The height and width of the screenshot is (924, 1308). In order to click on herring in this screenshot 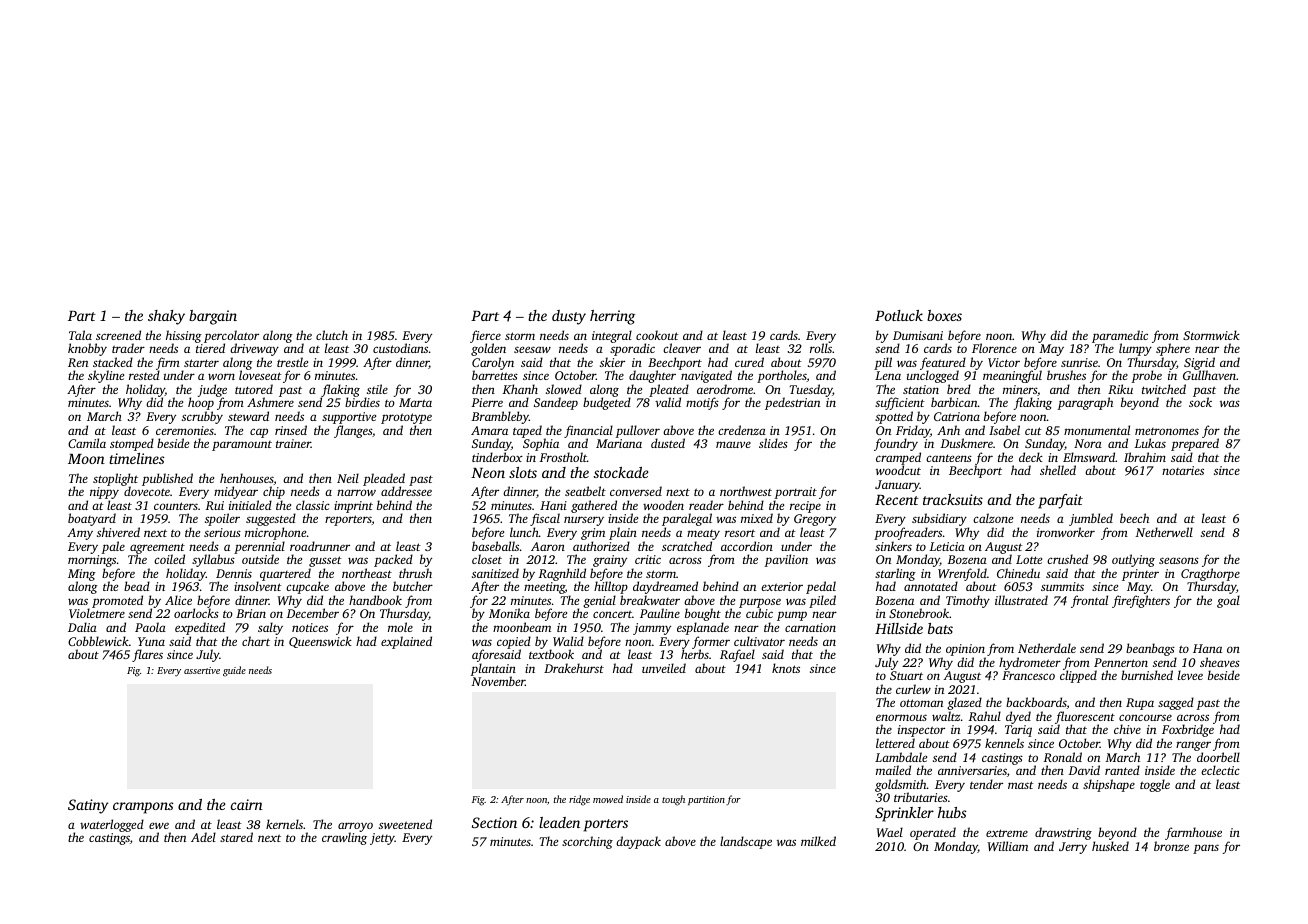, I will do `click(612, 317)`.
